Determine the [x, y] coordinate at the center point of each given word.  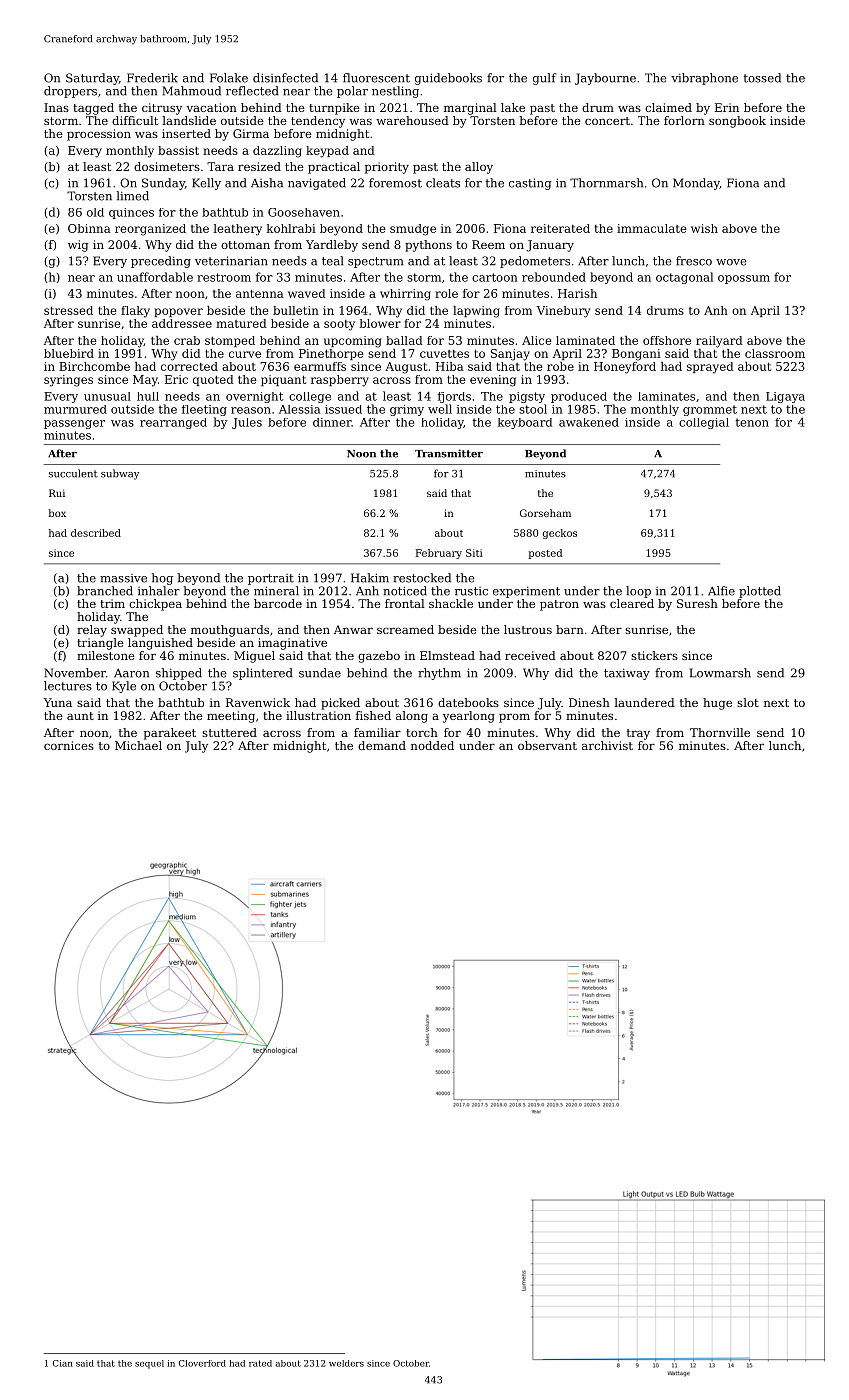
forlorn [684, 120]
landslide [189, 120]
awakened [589, 422]
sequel [149, 1364]
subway [120, 474]
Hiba [450, 366]
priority [387, 168]
